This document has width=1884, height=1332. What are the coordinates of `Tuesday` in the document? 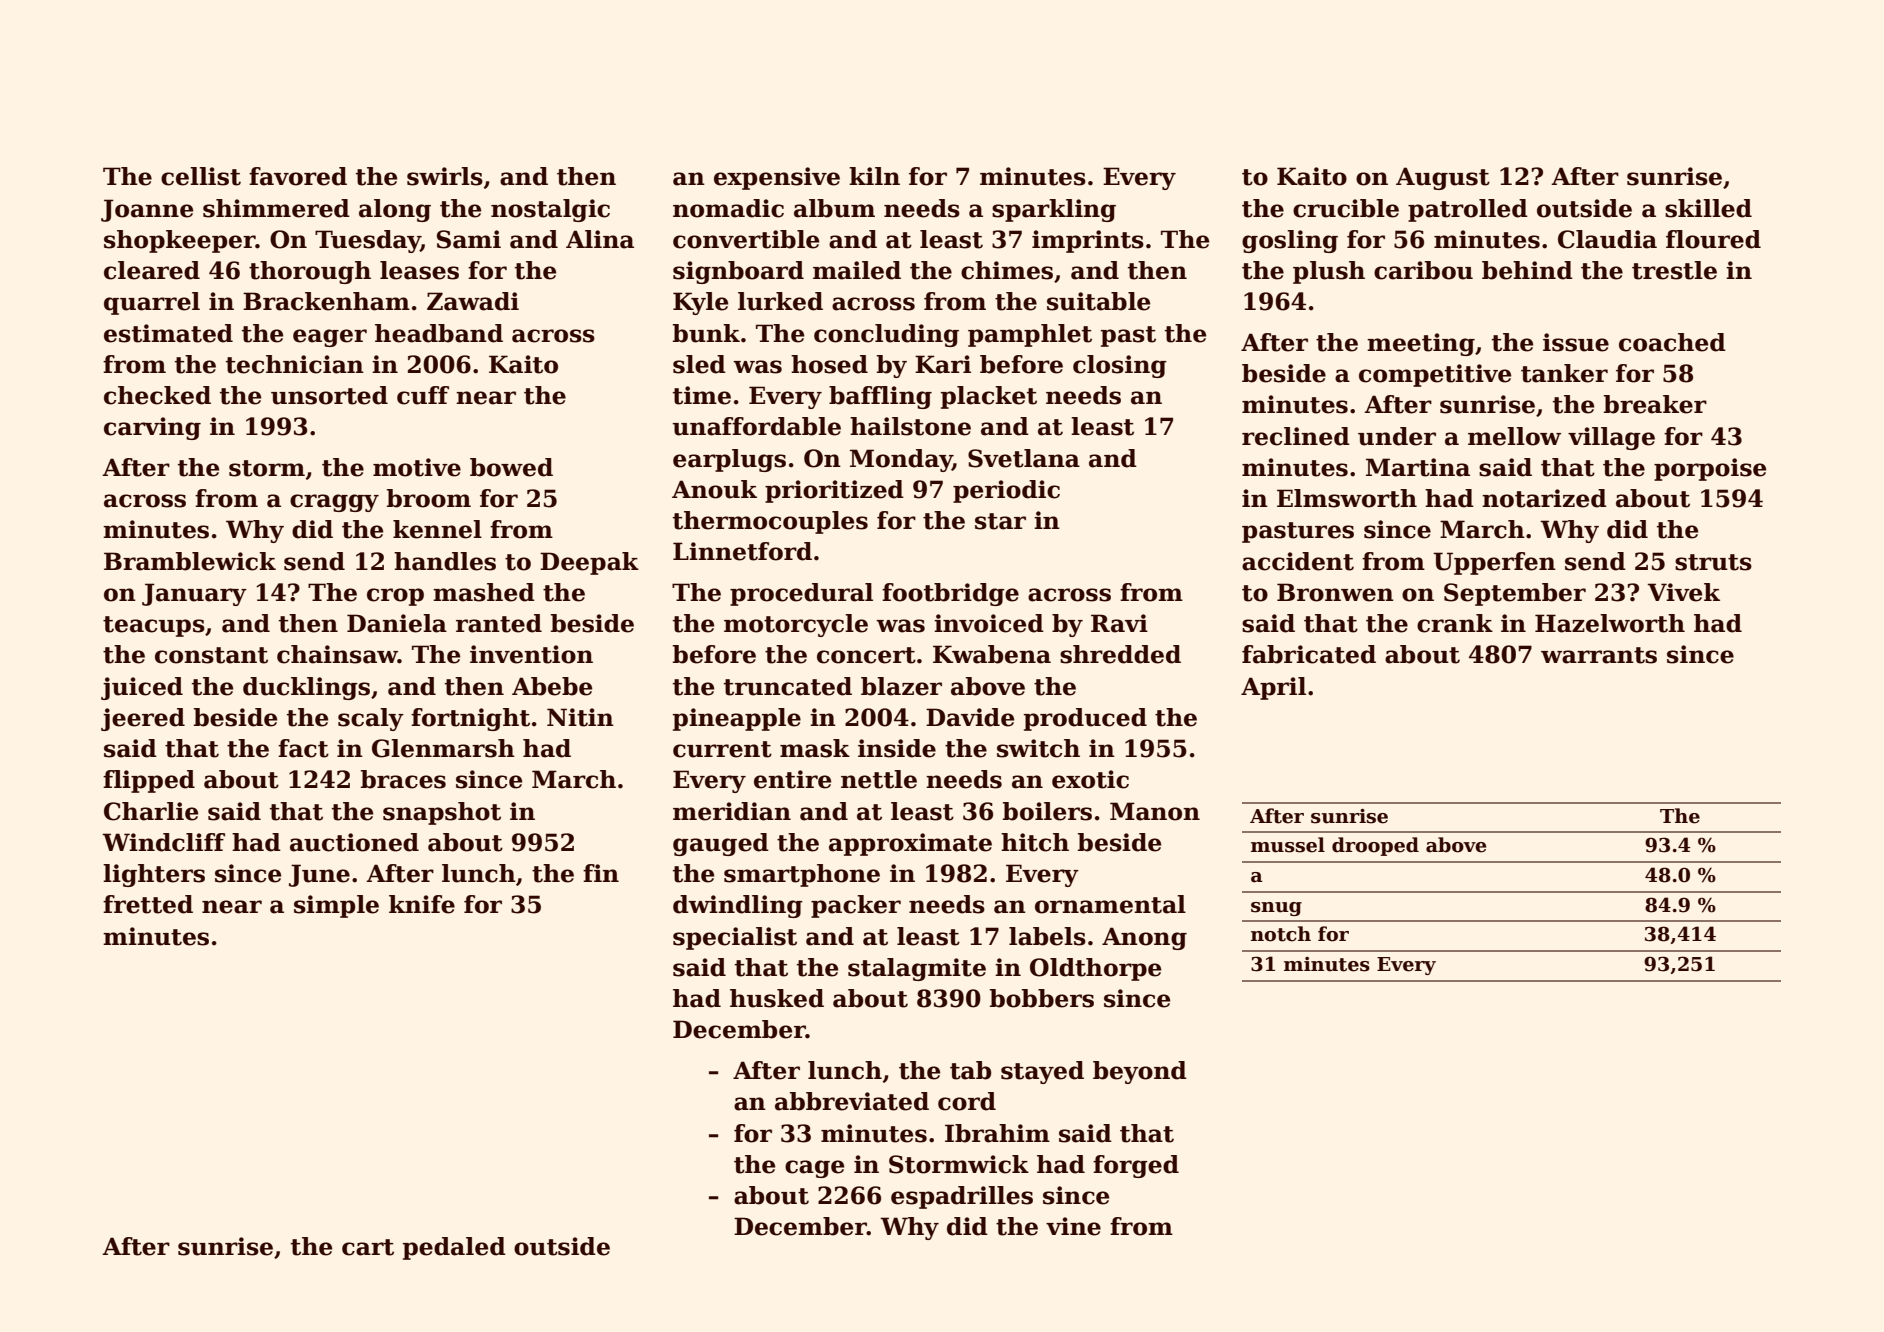 It's located at (368, 241).
